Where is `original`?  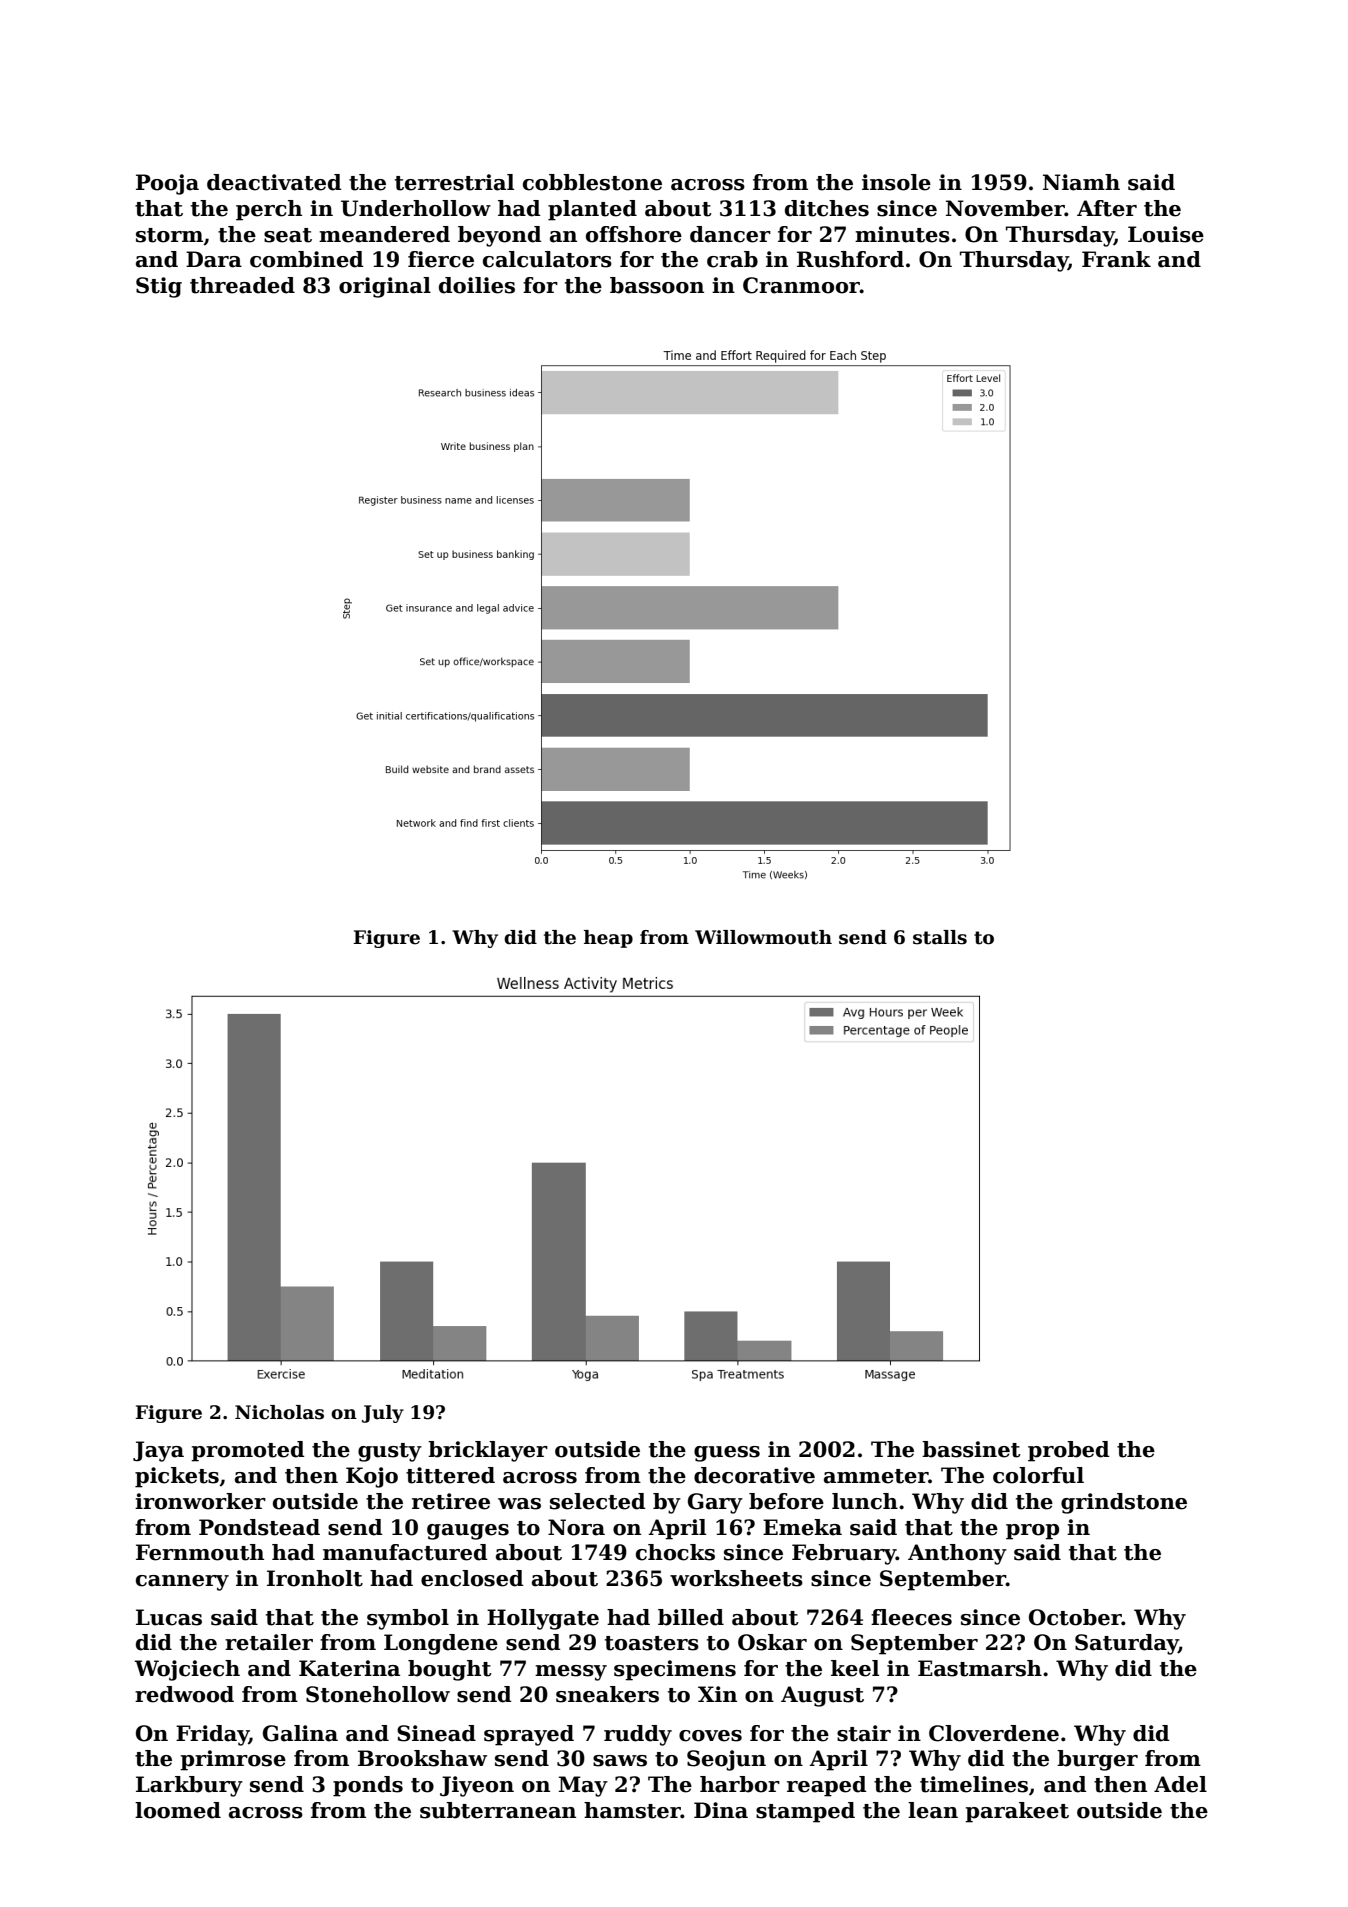 original is located at coordinates (385, 287).
